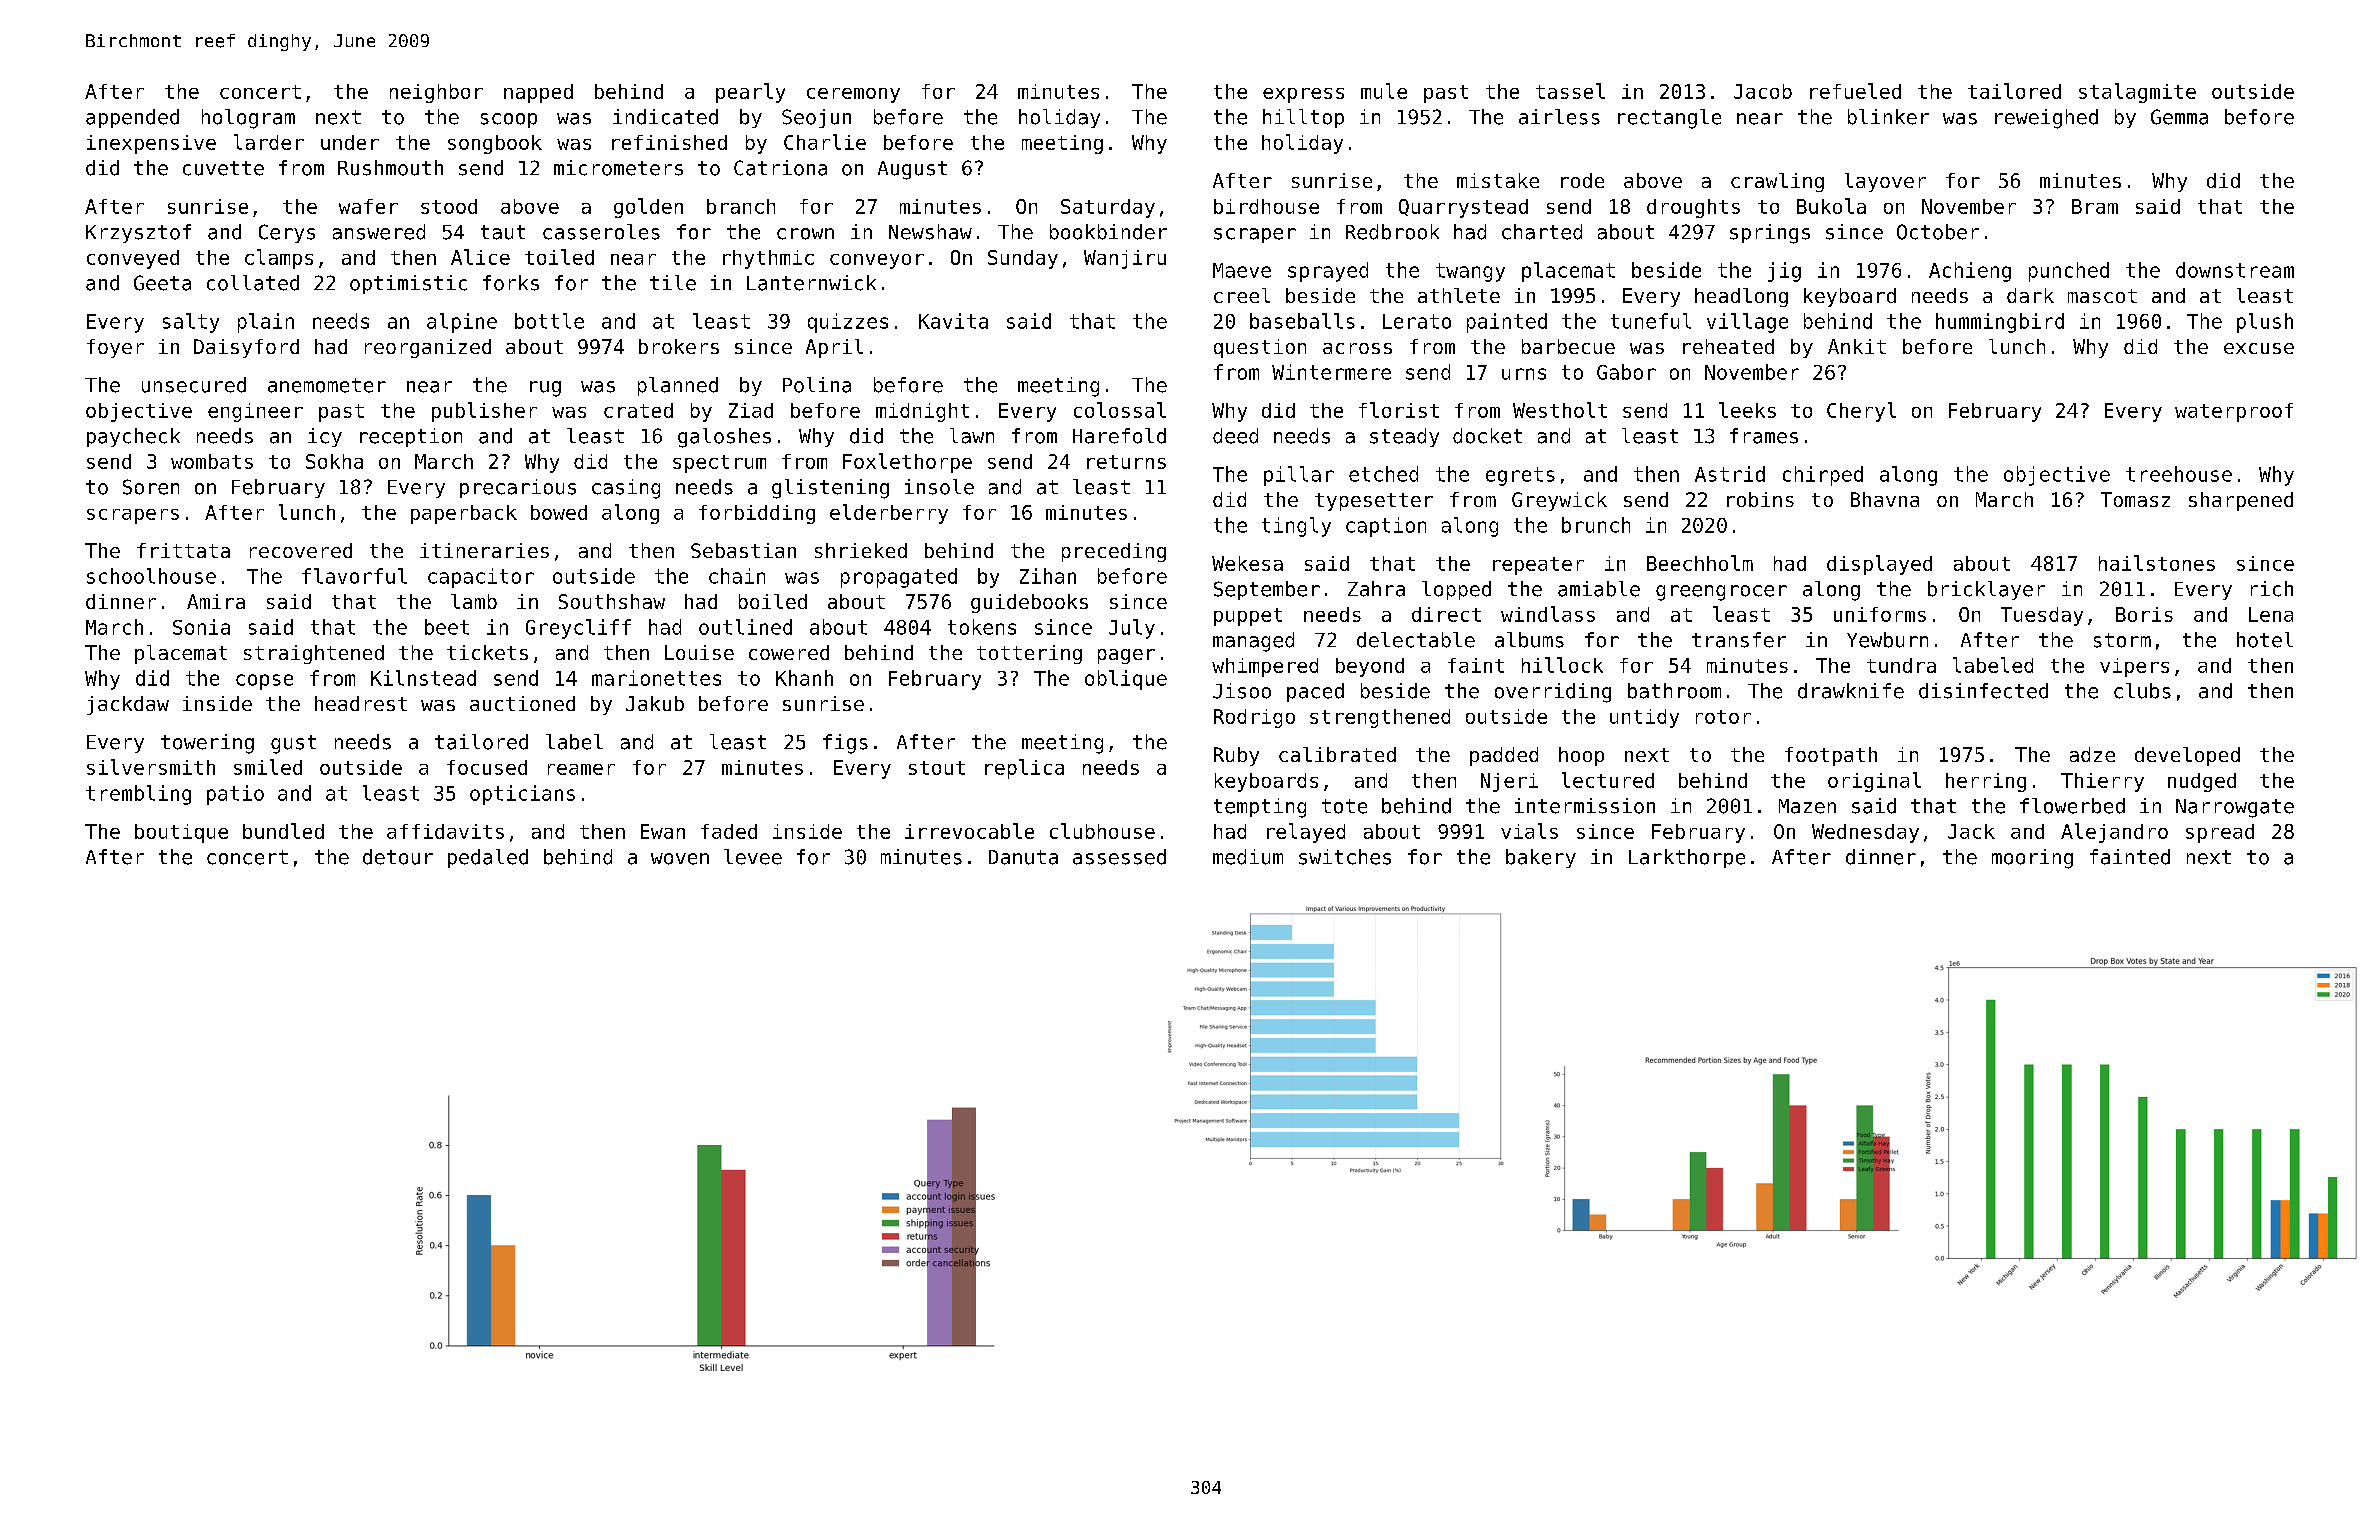 This screenshot has width=2380, height=1540. What do you see at coordinates (445, 831) in the screenshot?
I see `affidavits` at bounding box center [445, 831].
